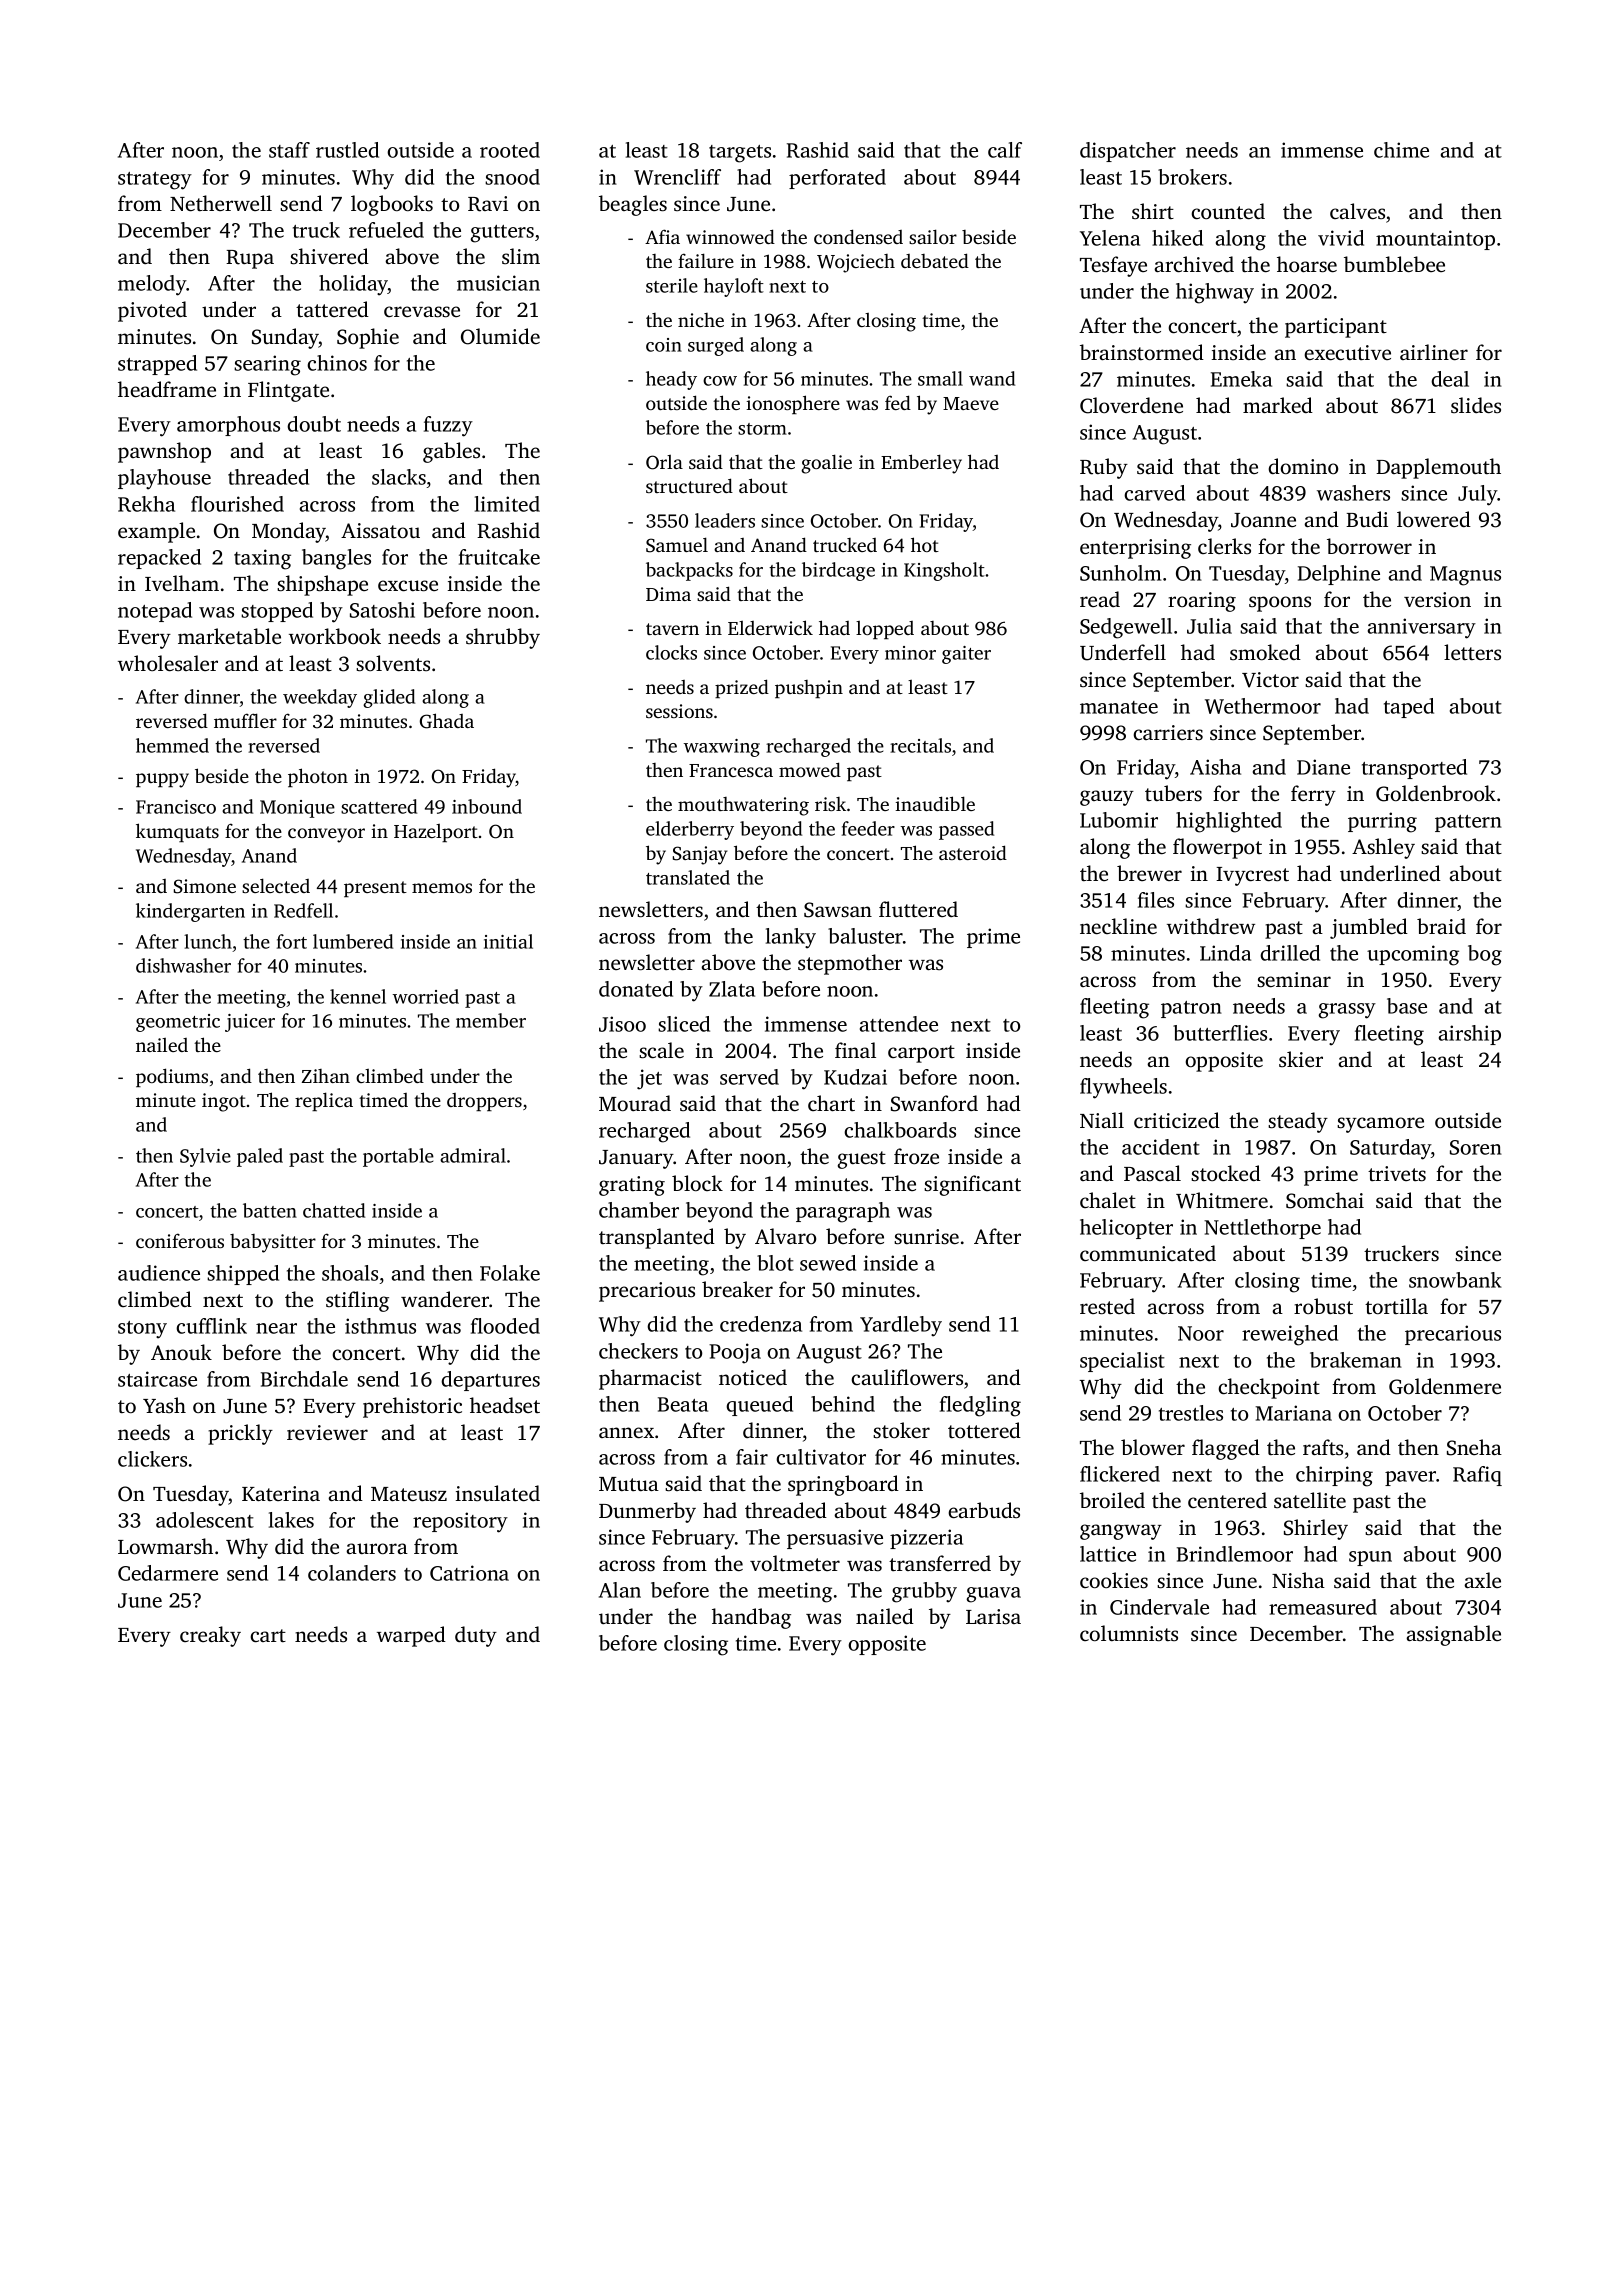 The width and height of the document is (1620, 2292). What do you see at coordinates (828, 1263) in the document?
I see `sewed` at bounding box center [828, 1263].
